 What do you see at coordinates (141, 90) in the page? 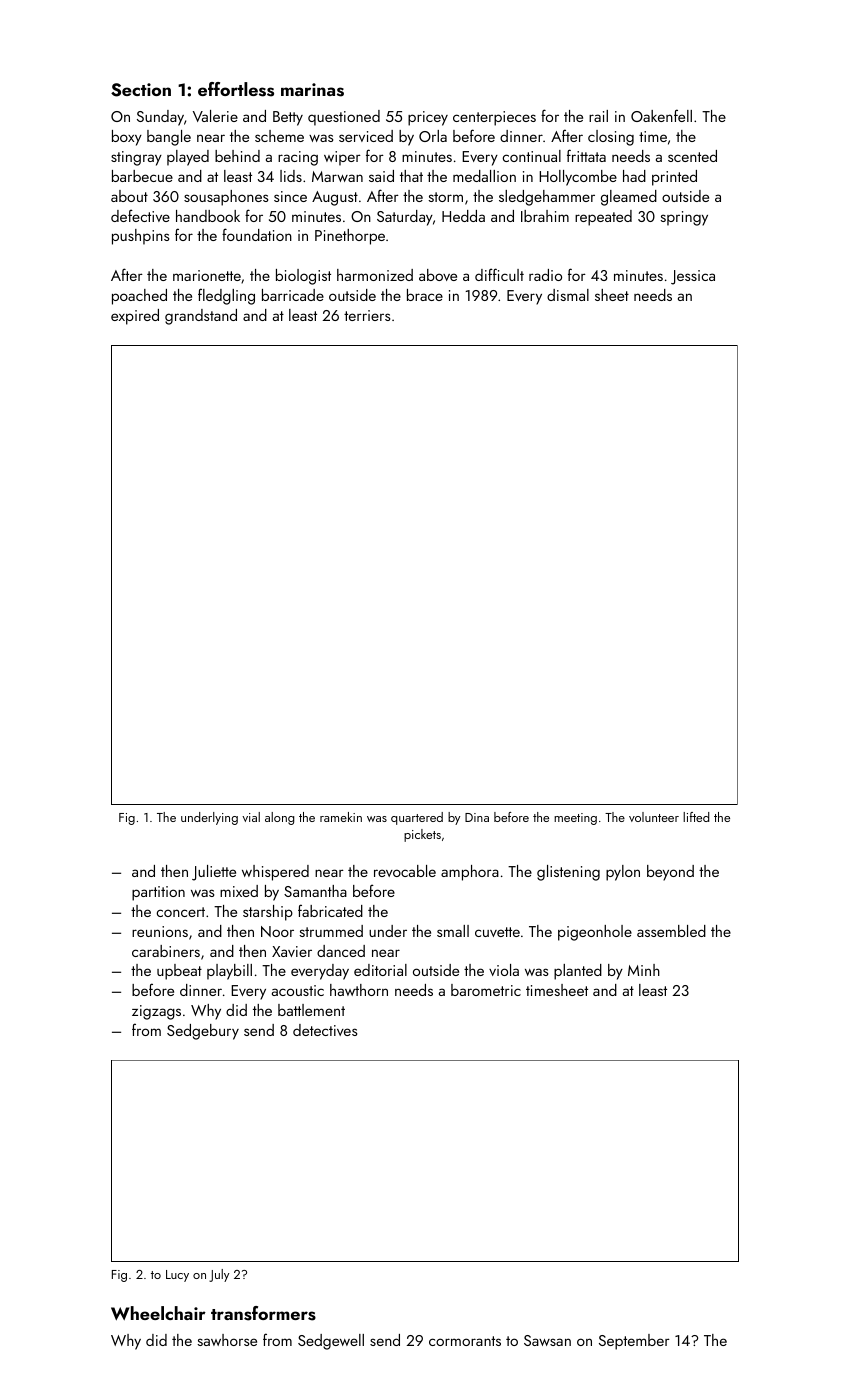
I see `Section` at bounding box center [141, 90].
